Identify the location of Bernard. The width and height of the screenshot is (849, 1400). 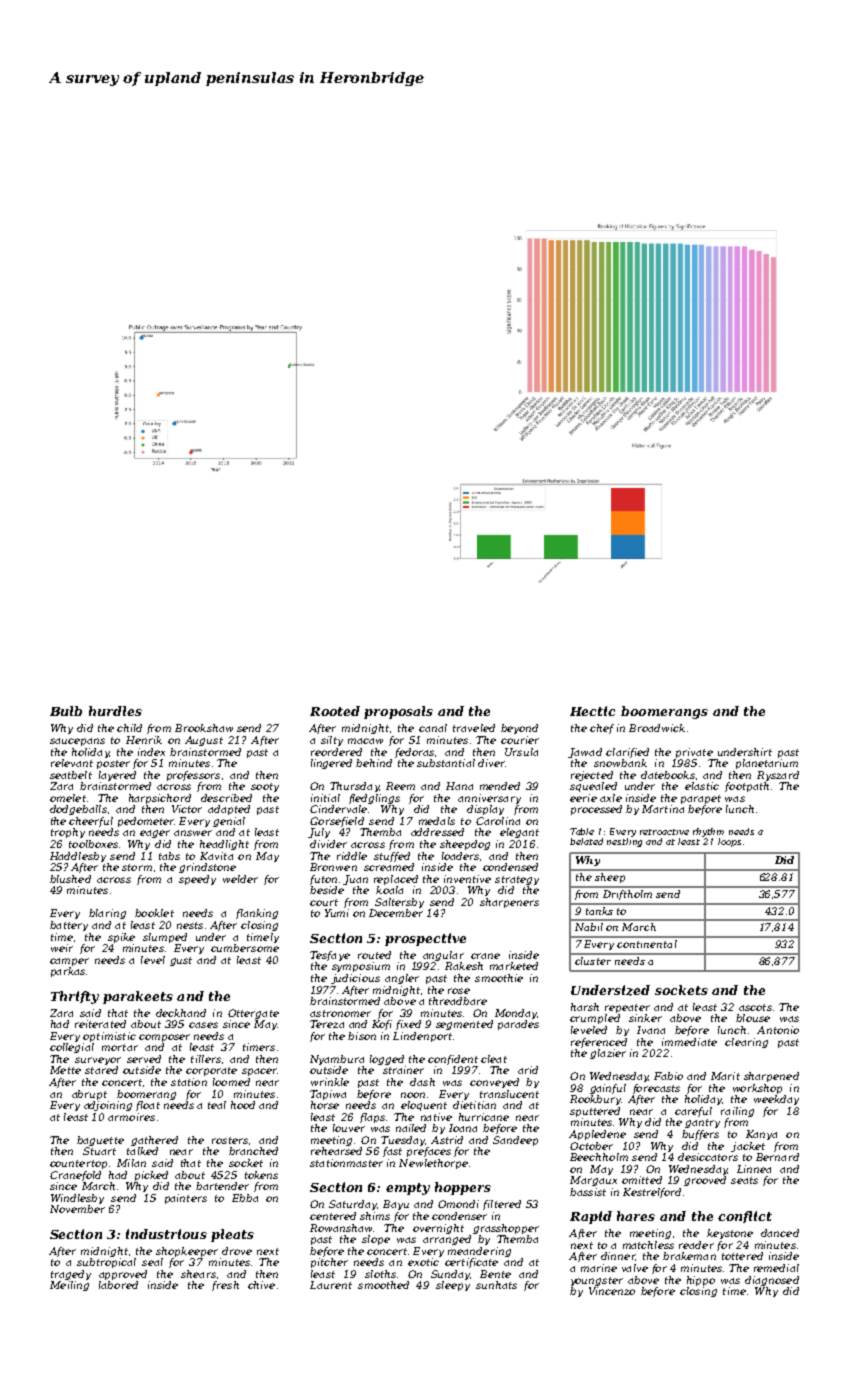
(777, 1157).
